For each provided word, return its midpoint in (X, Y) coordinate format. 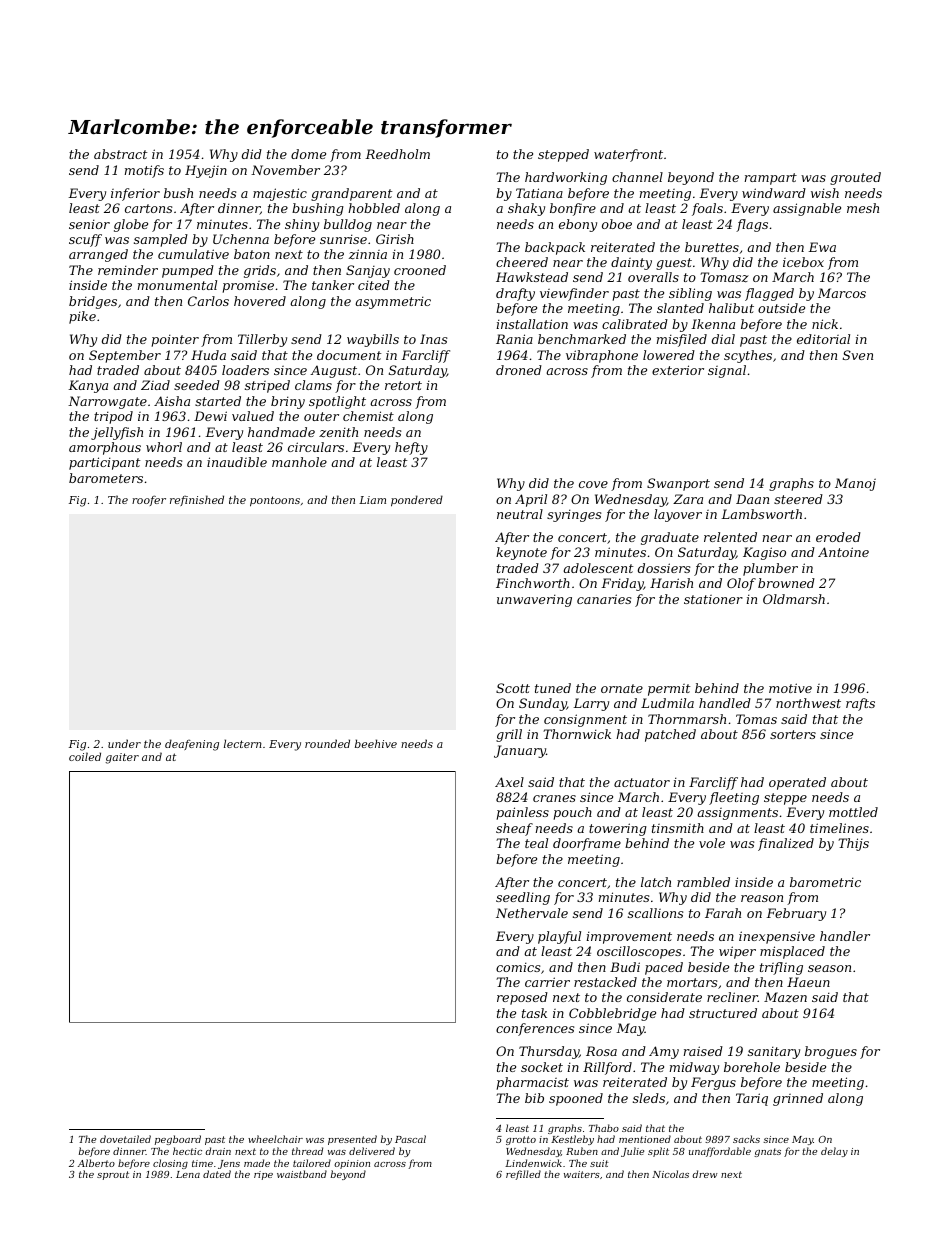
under (124, 743)
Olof (741, 584)
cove (593, 484)
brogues (831, 1052)
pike (82, 317)
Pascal (410, 1139)
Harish (671, 583)
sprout (113, 1175)
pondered (417, 501)
